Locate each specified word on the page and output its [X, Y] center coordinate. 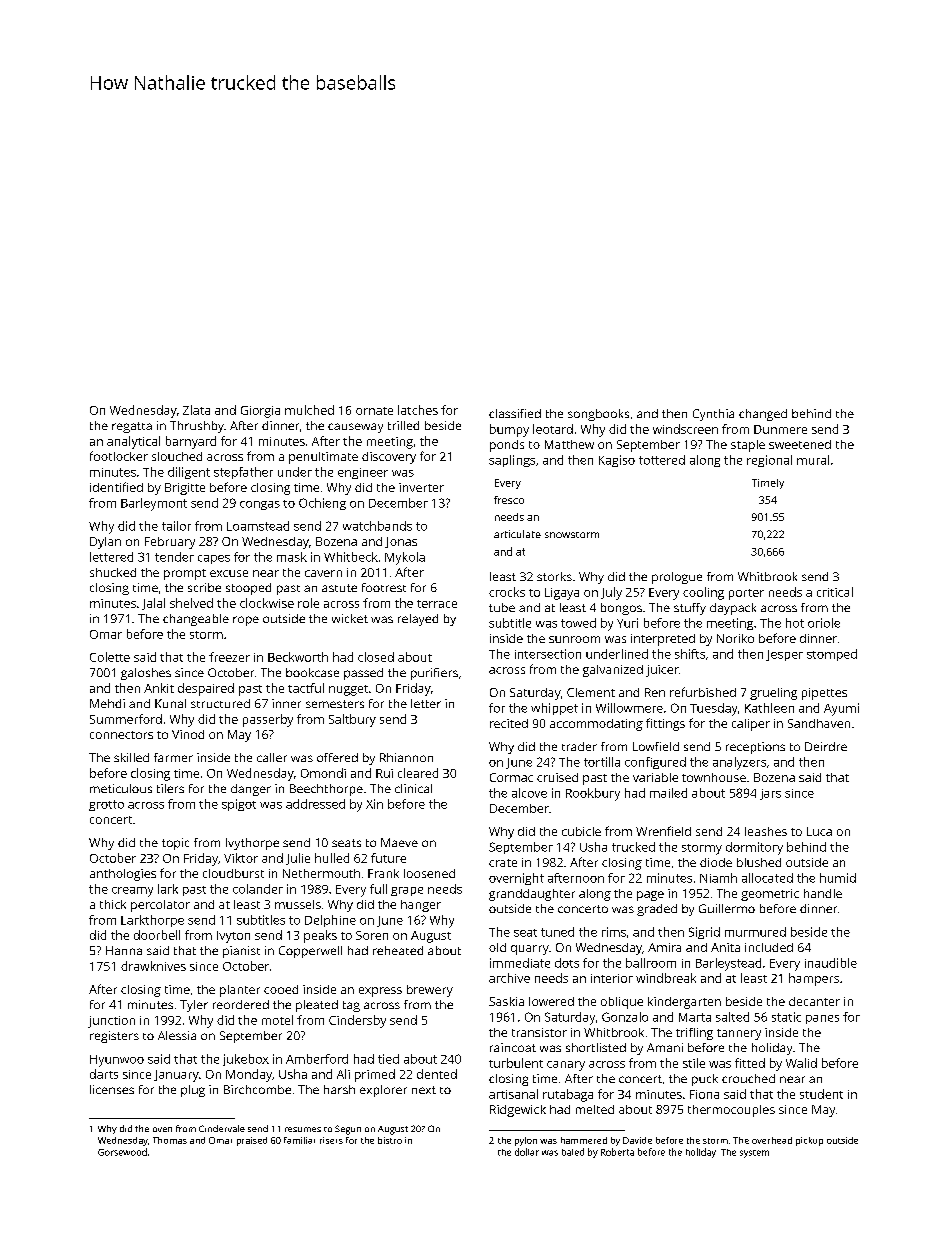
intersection [548, 654]
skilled [131, 757]
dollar [527, 1152]
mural [813, 460]
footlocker [119, 456]
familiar [299, 1140]
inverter [421, 487]
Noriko [735, 638]
